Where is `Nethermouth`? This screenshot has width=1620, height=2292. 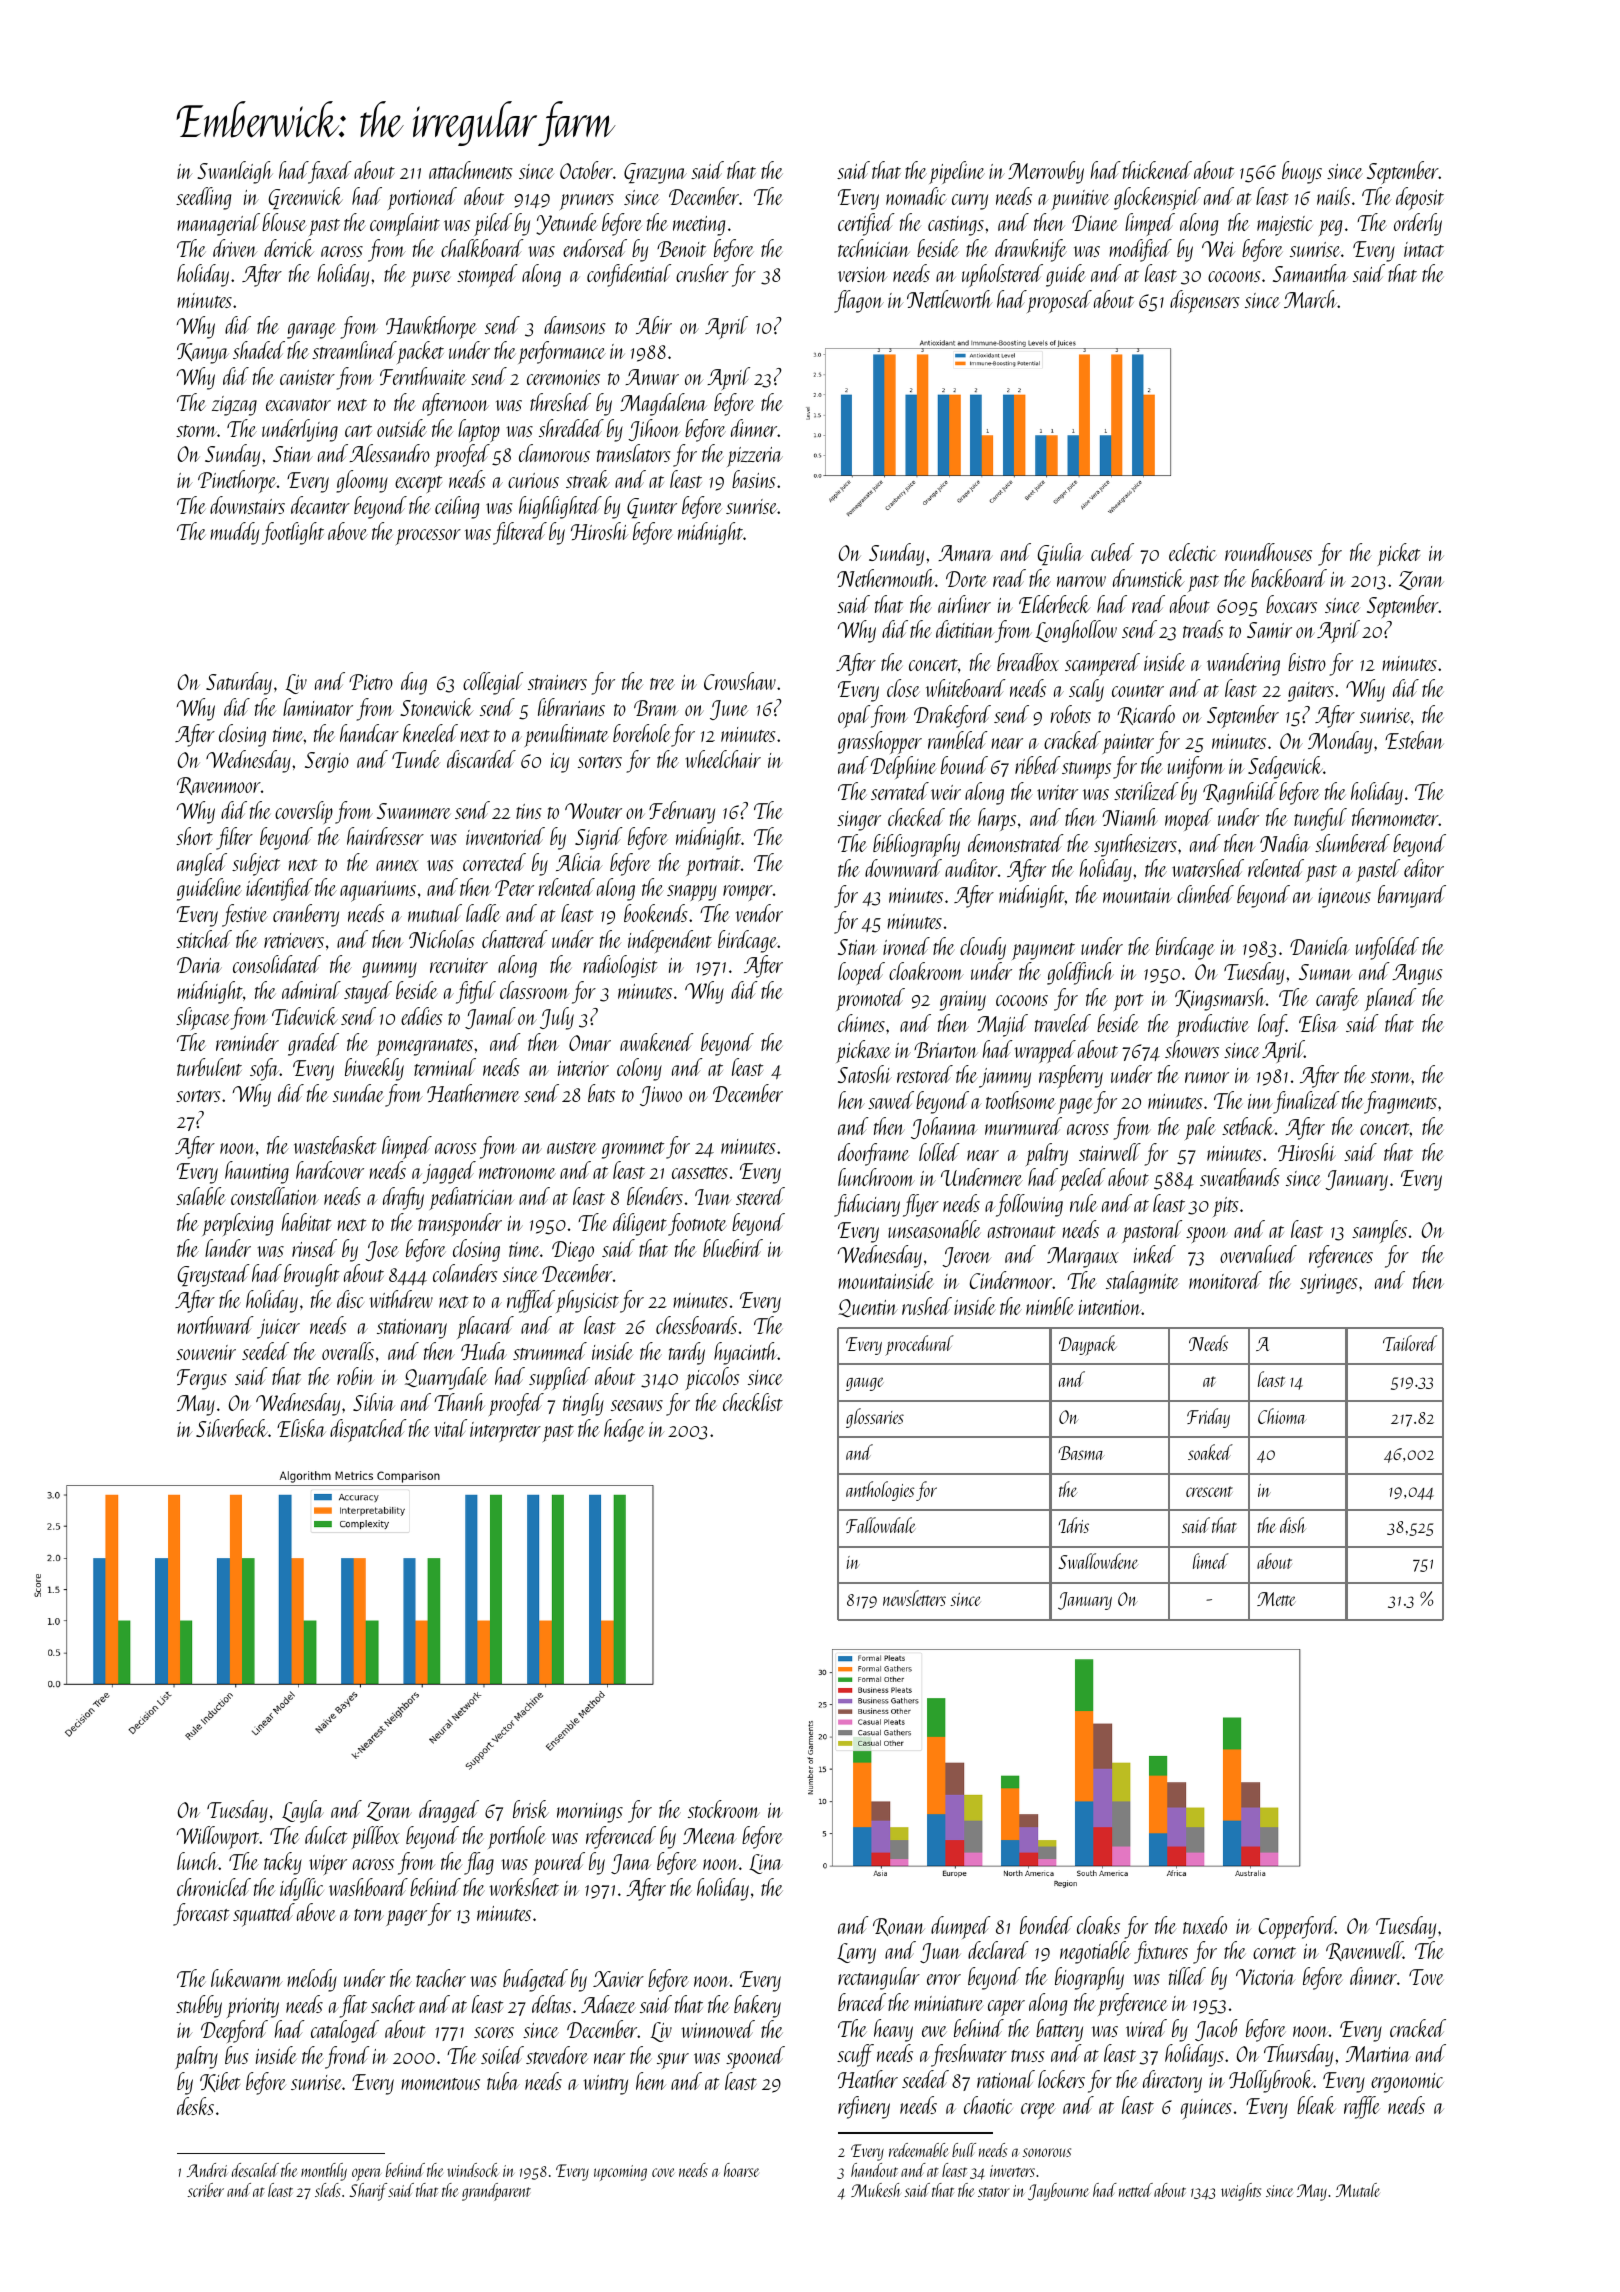 Nethermouth is located at coordinates (886, 578).
